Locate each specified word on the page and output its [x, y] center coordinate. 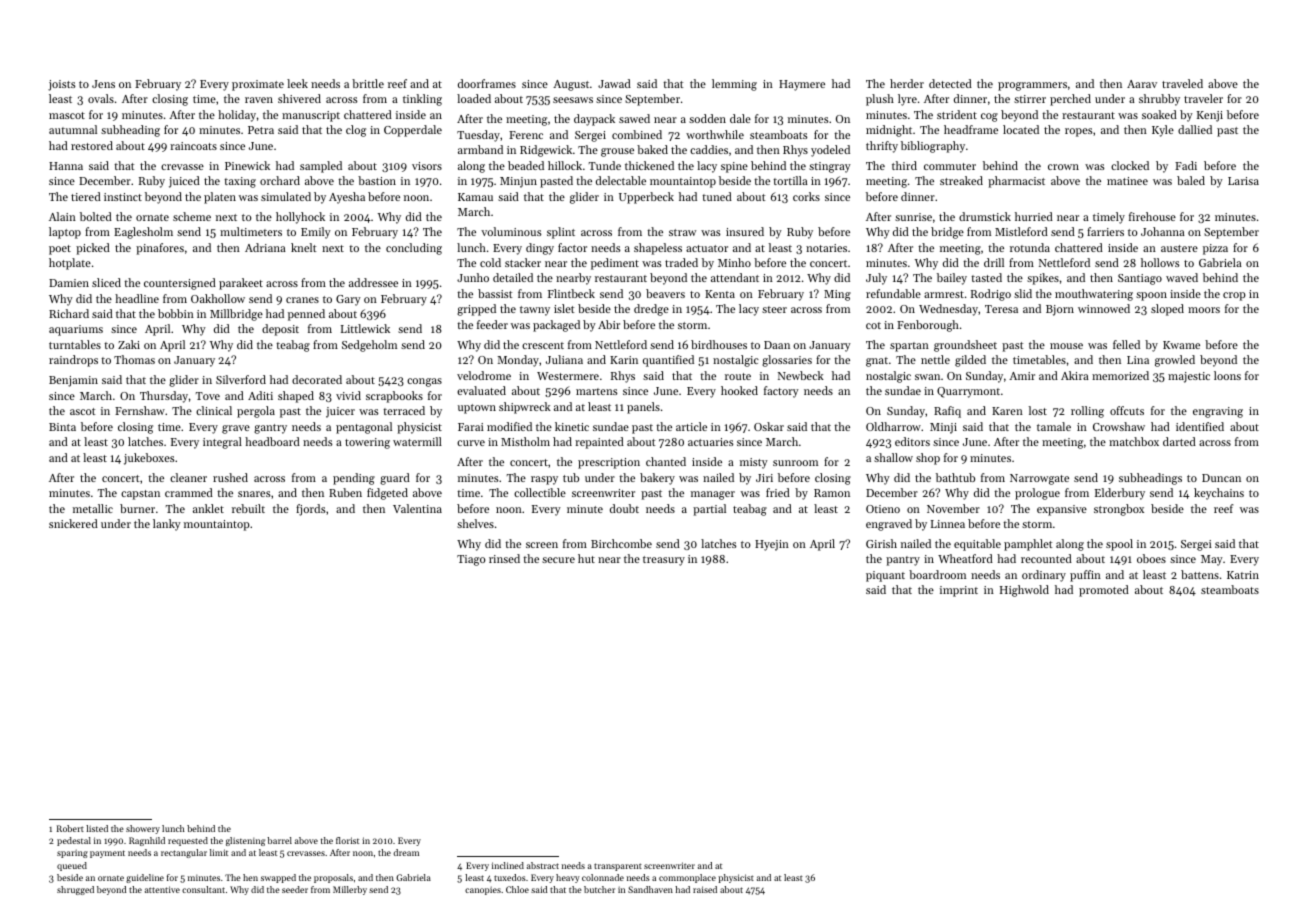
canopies [483, 890]
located [1021, 129]
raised [705, 889]
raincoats [193, 146]
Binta [62, 427]
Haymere [802, 85]
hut [586, 558]
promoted [1104, 591]
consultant [203, 889]
